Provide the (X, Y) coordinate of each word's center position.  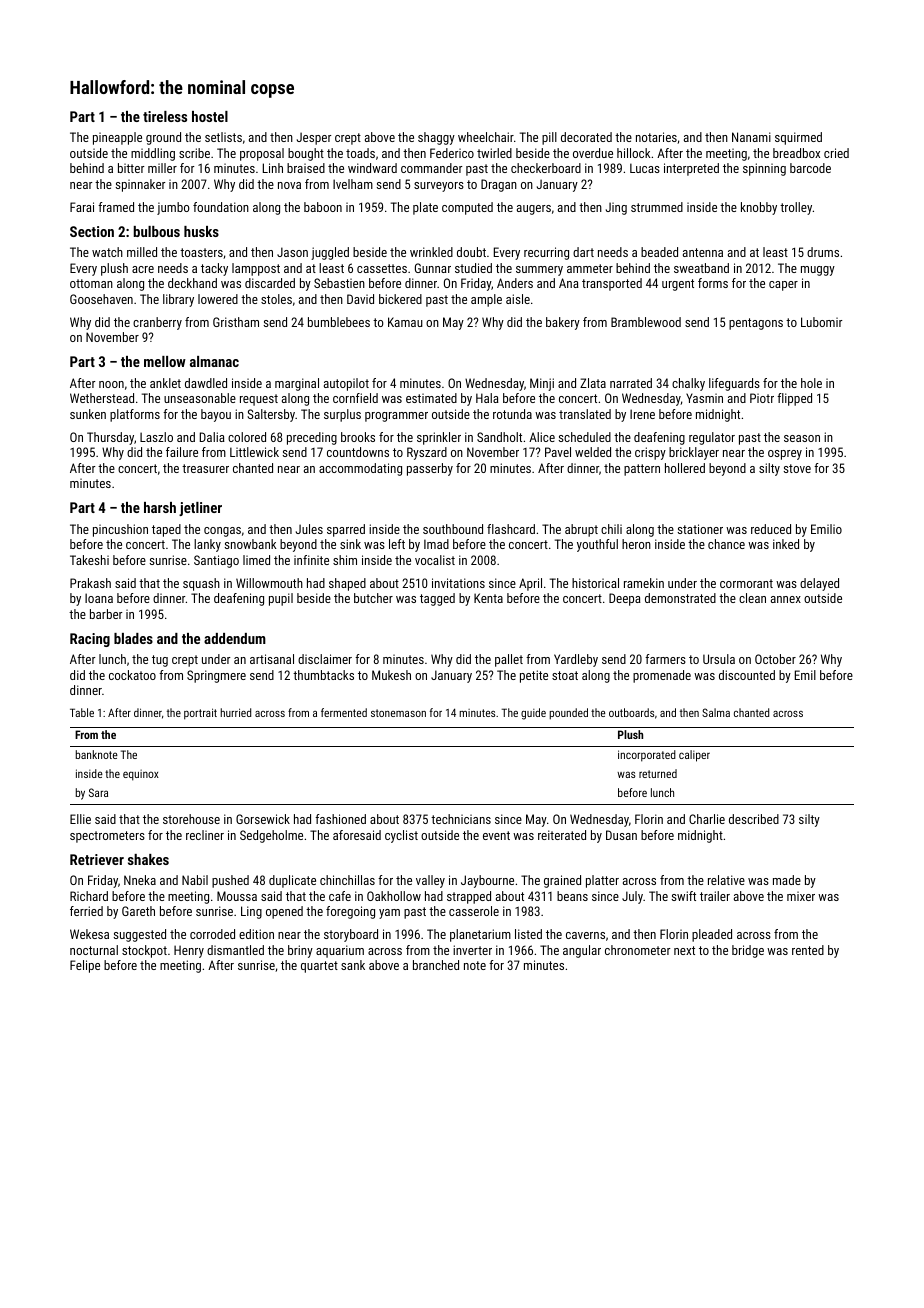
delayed (819, 584)
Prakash (90, 583)
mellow (165, 361)
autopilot (346, 384)
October (775, 659)
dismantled (235, 950)
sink (350, 544)
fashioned (340, 819)
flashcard (511, 529)
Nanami (751, 137)
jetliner (200, 509)
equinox (141, 775)
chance (726, 544)
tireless (165, 116)
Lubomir (821, 322)
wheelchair (486, 137)
